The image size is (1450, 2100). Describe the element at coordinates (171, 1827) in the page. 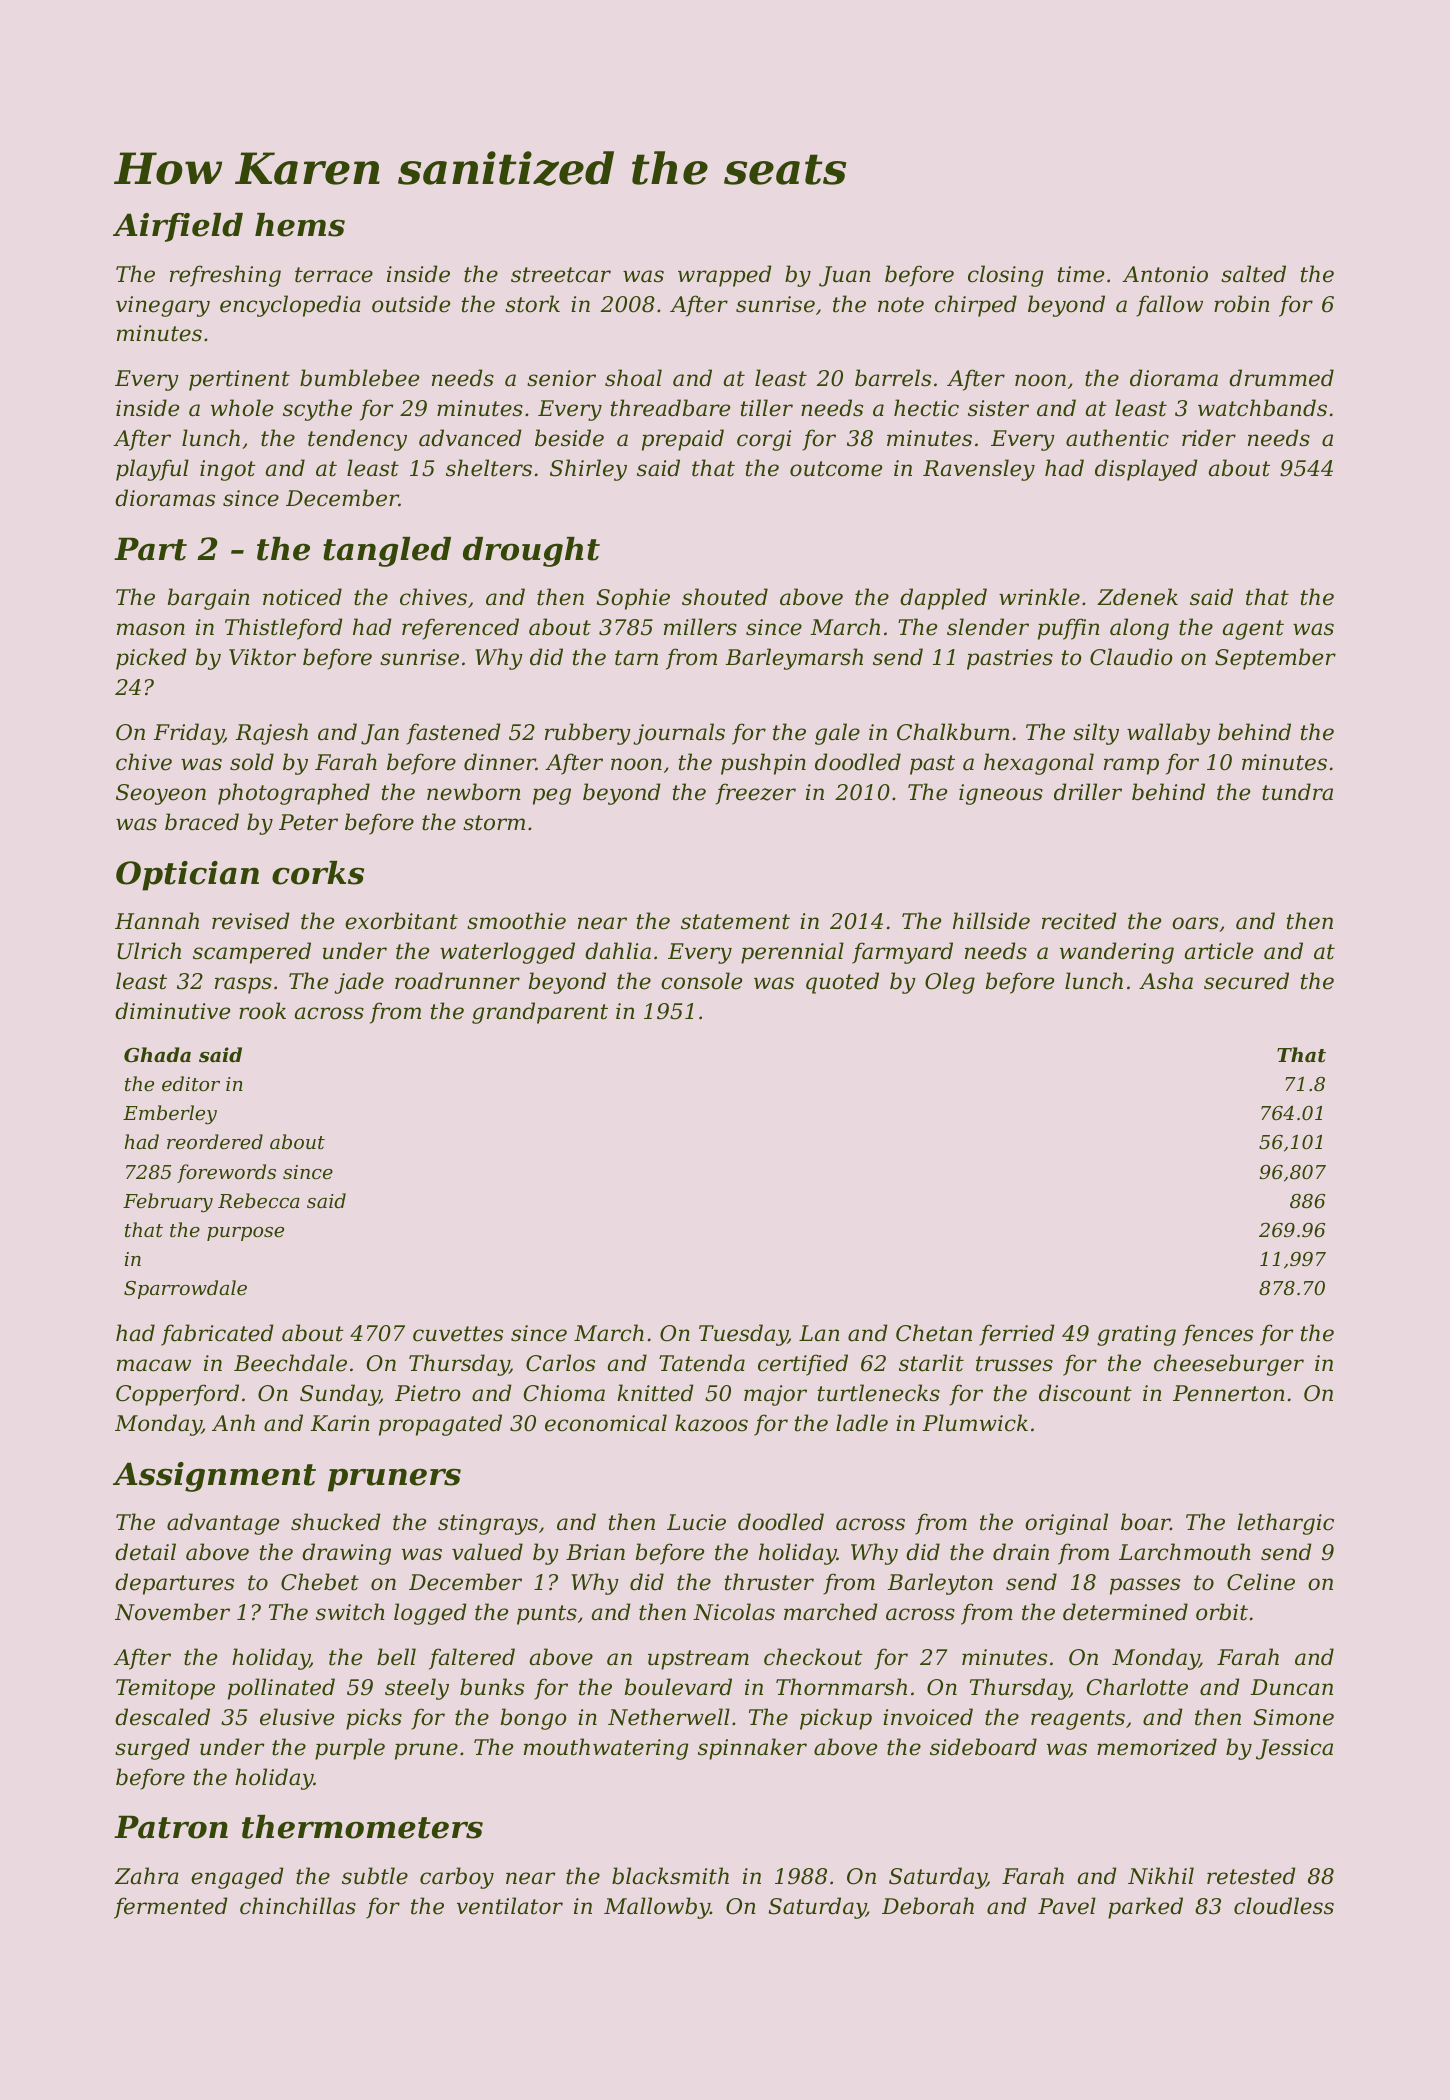

I see `Patron` at that location.
